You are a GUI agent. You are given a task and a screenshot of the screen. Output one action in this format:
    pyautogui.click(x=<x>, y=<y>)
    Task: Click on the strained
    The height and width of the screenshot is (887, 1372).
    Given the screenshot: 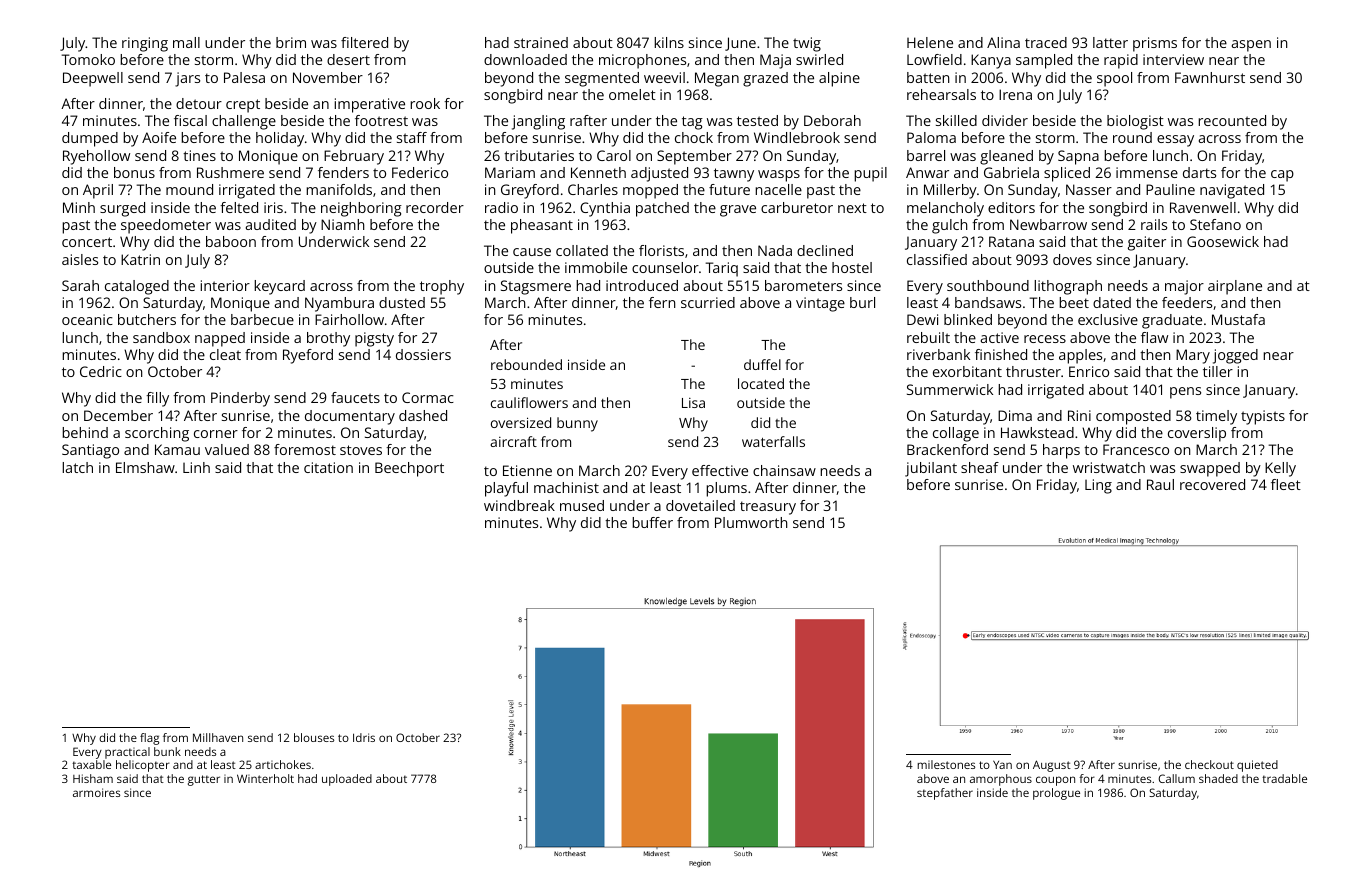 What is the action you would take?
    pyautogui.click(x=541, y=42)
